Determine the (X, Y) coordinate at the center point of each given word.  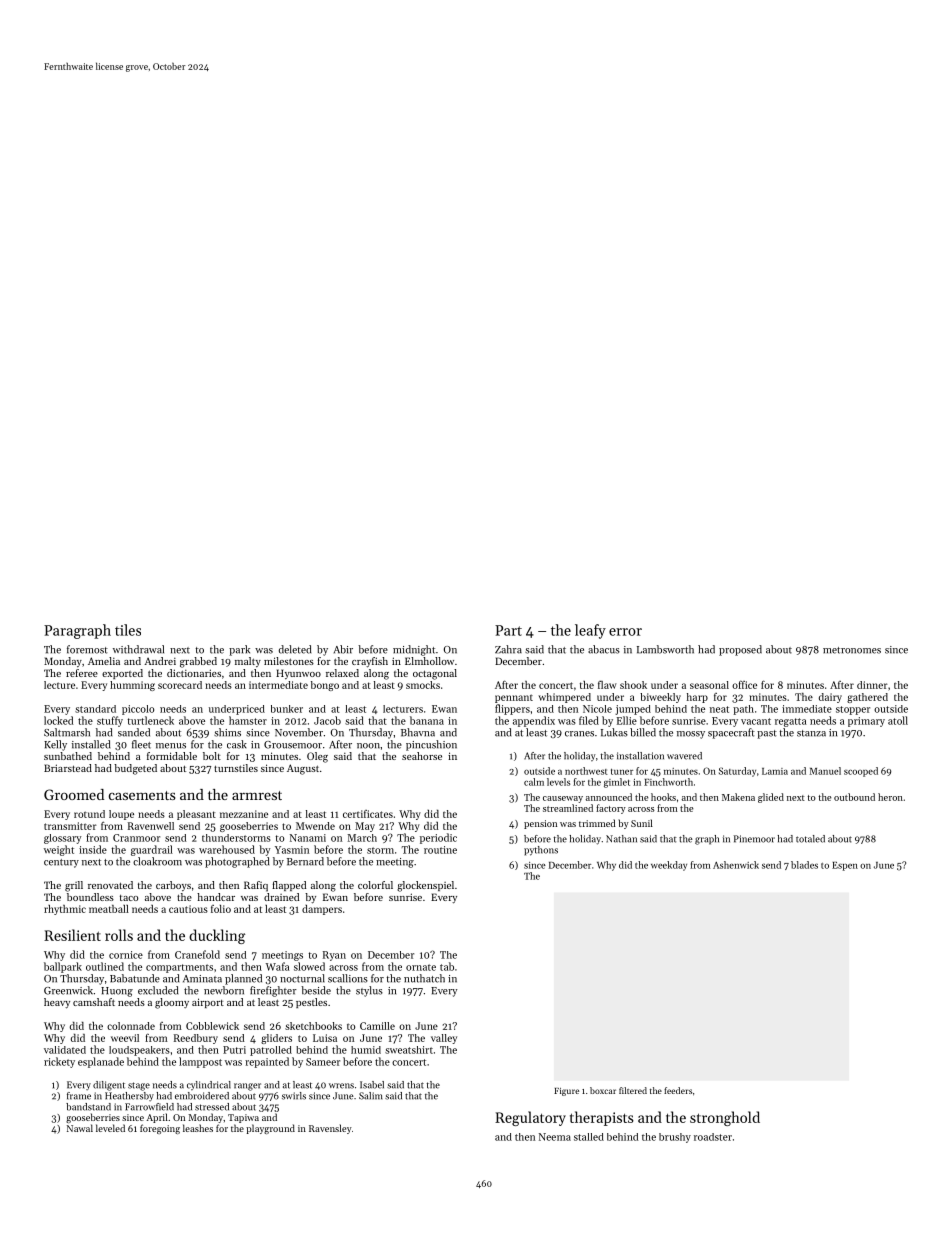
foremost (87, 649)
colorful (375, 885)
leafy (590, 631)
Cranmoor (136, 838)
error (625, 632)
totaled (810, 839)
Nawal (80, 1128)
